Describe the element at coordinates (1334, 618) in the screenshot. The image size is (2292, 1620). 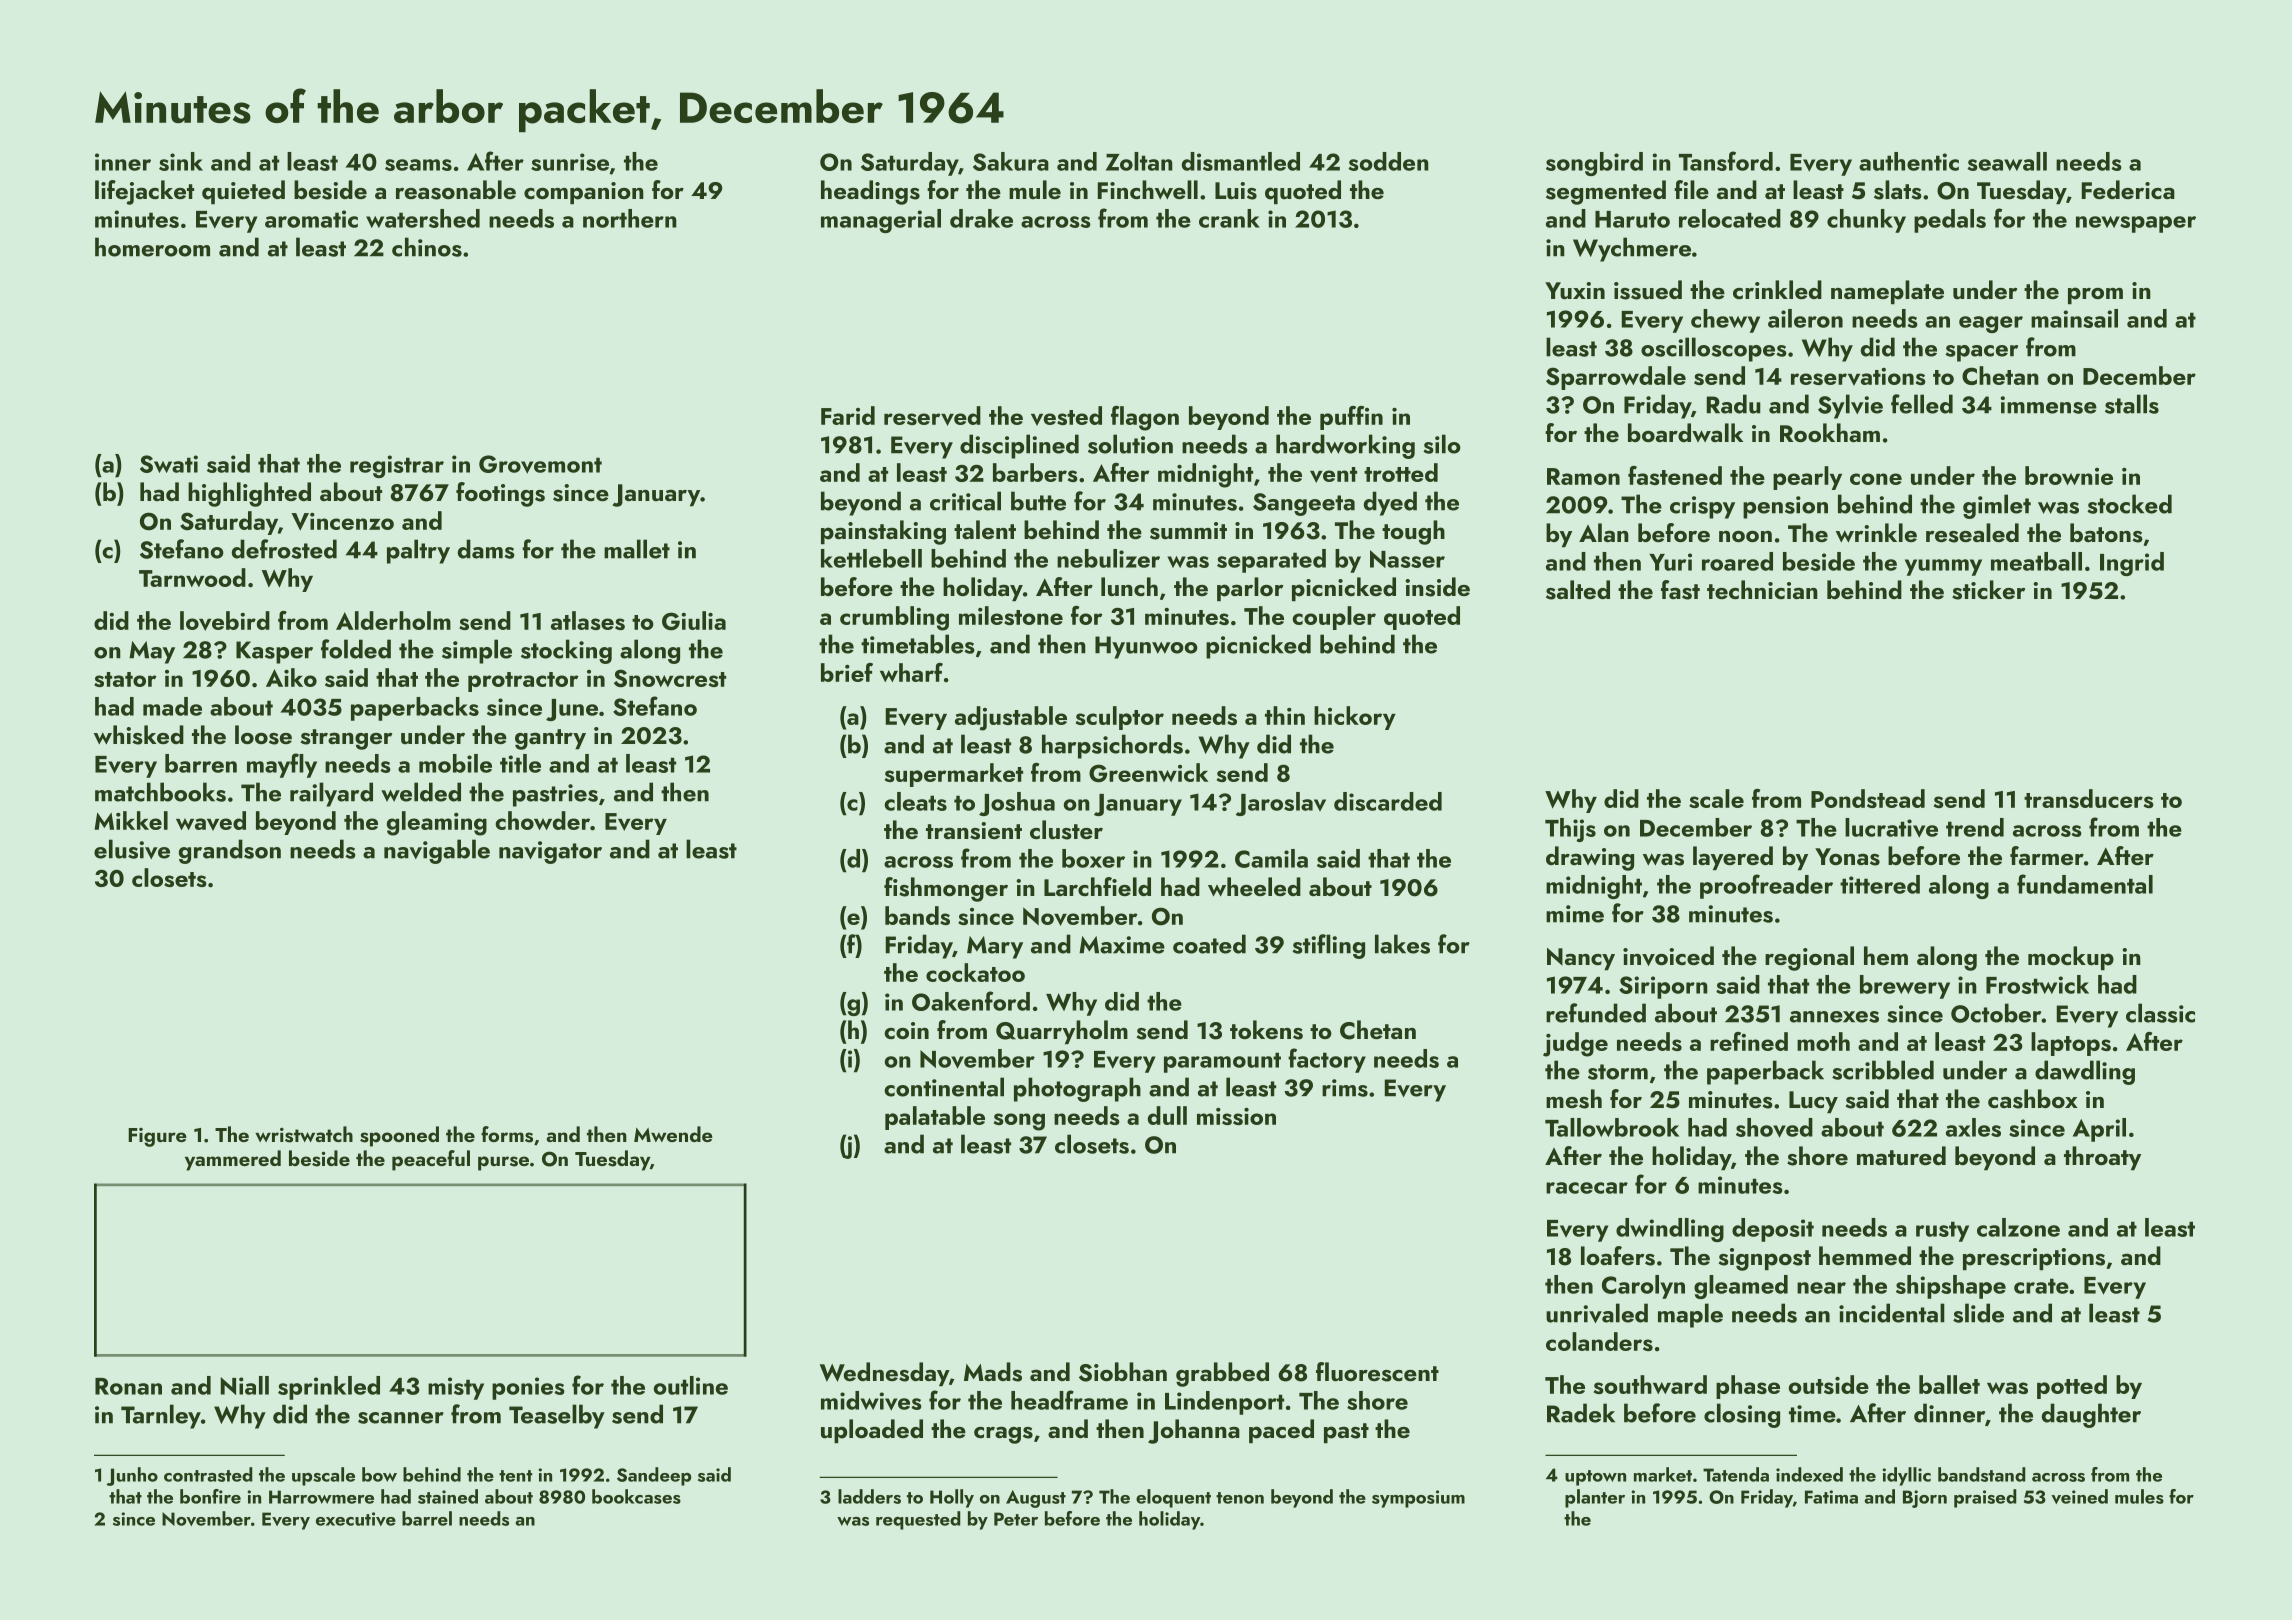
I see `coupler` at that location.
